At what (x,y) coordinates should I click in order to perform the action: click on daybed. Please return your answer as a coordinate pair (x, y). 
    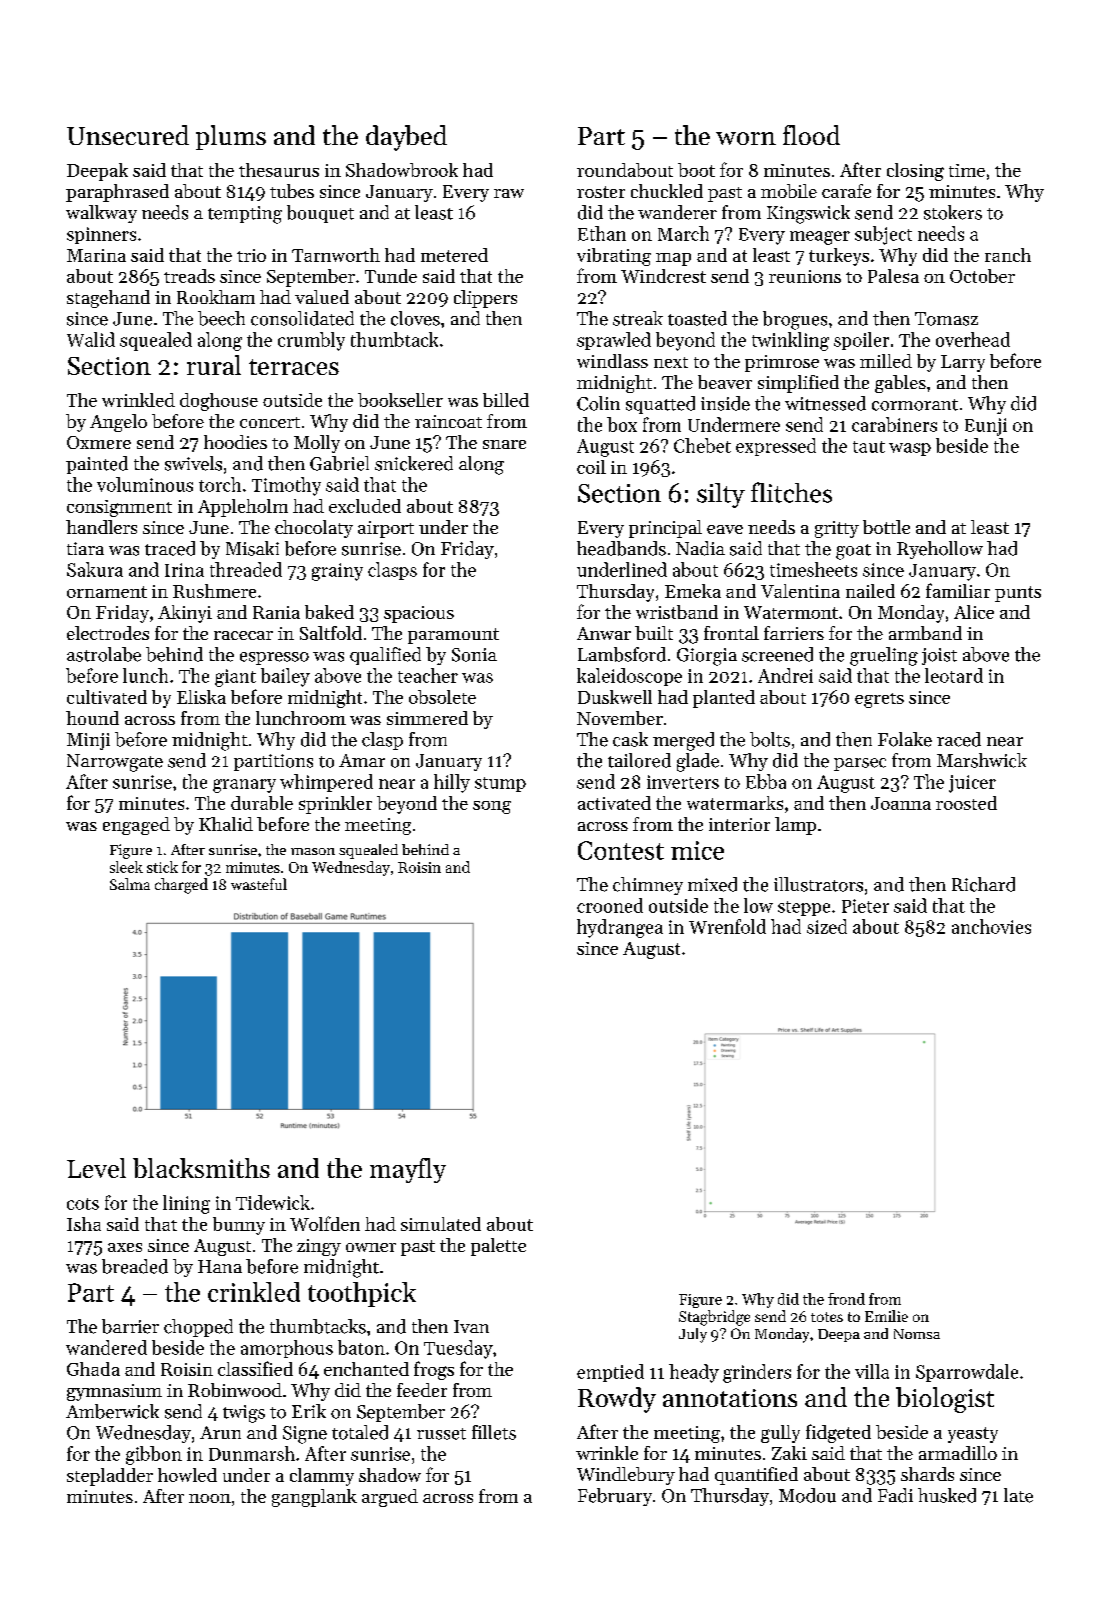
    Looking at the image, I should click on (406, 138).
